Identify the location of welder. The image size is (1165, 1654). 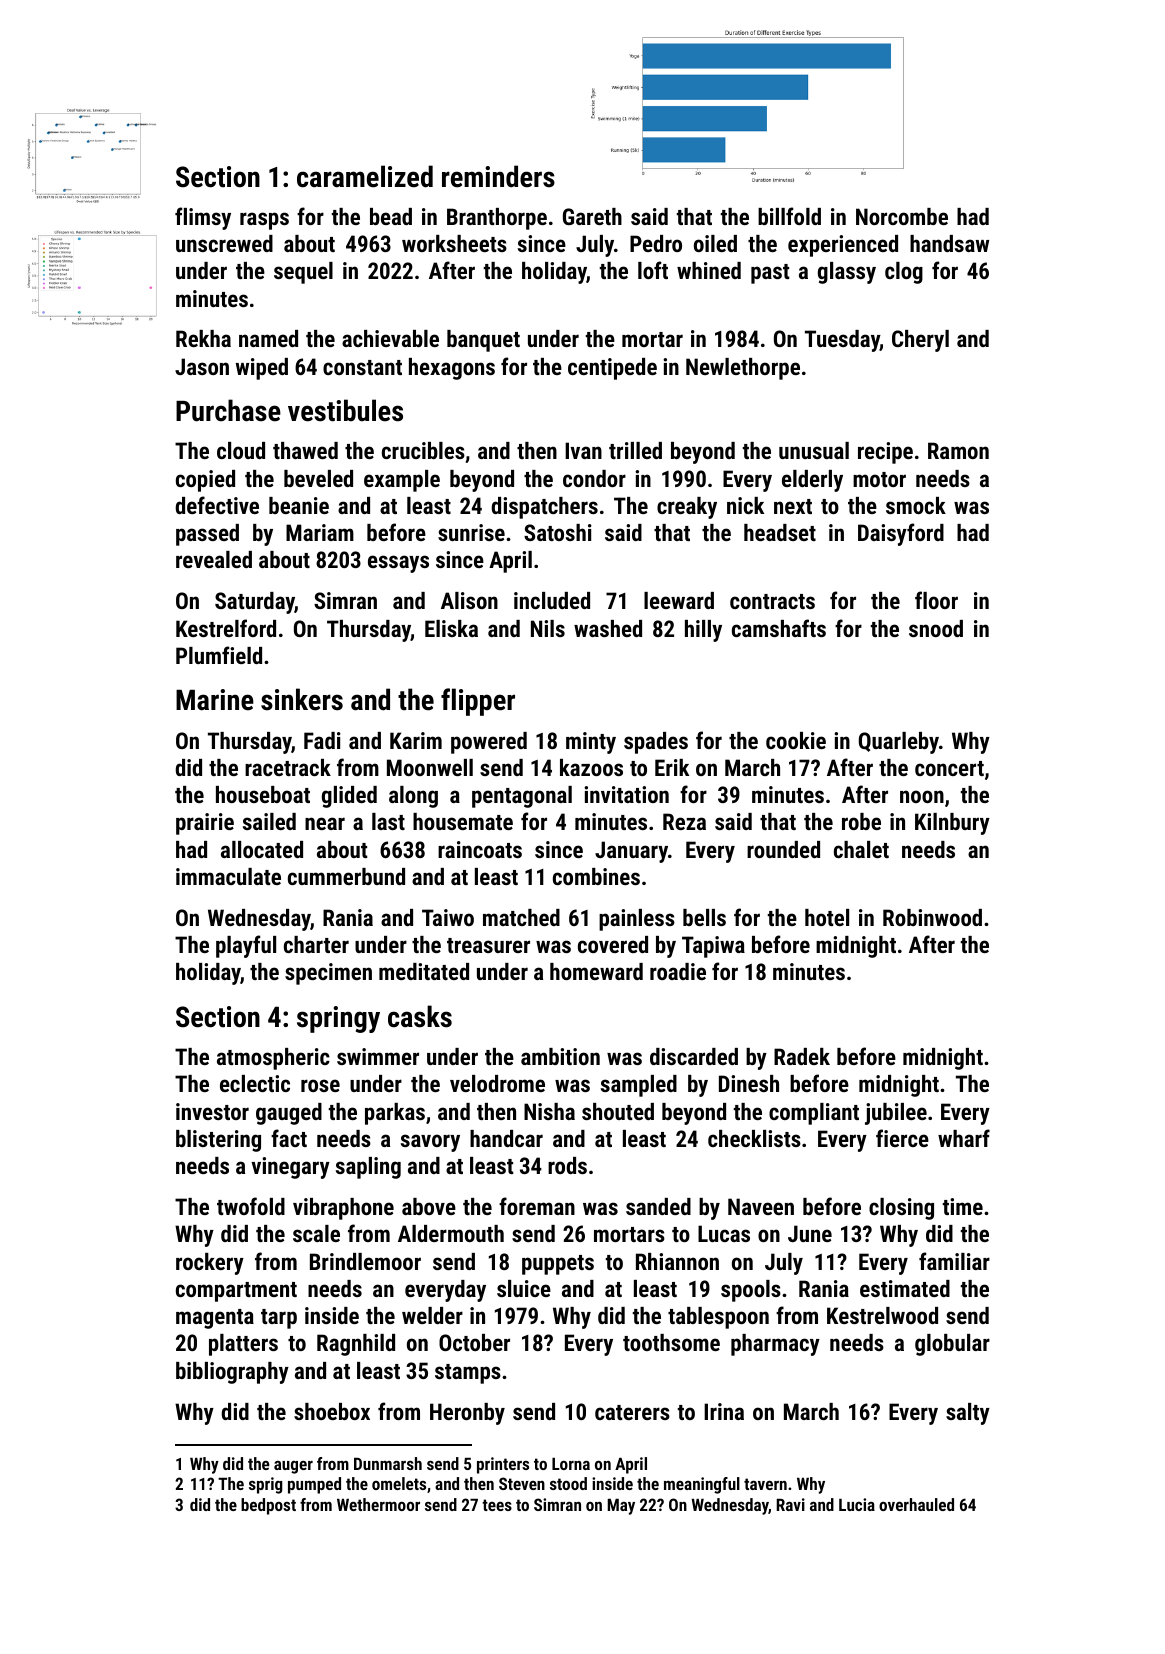
(432, 1315).
